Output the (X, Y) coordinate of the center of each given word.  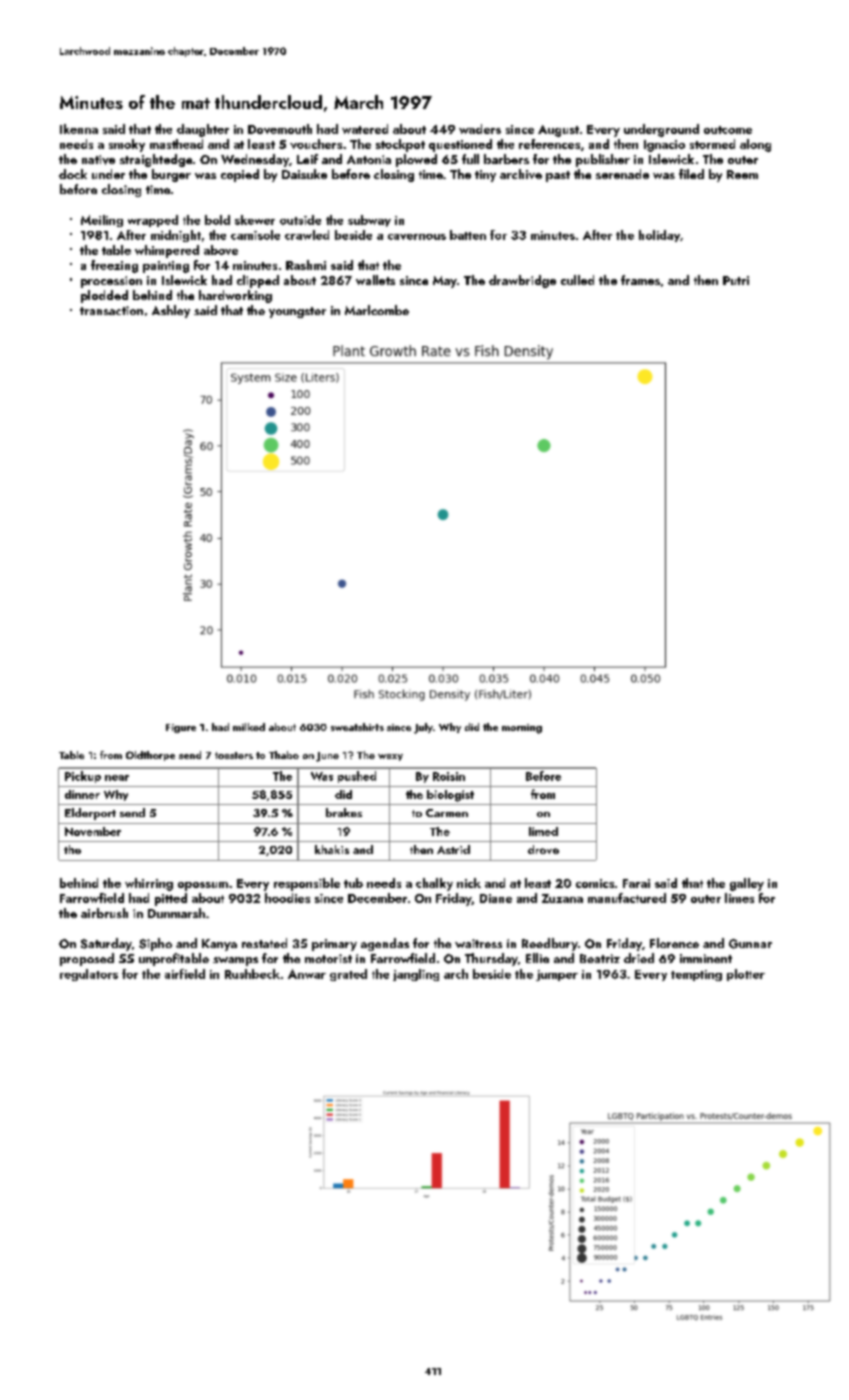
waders (480, 129)
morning (522, 729)
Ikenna (79, 129)
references (549, 144)
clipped (258, 281)
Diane (496, 898)
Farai (636, 883)
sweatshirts (357, 727)
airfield (185, 974)
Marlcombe (377, 310)
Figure (181, 728)
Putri (736, 280)
